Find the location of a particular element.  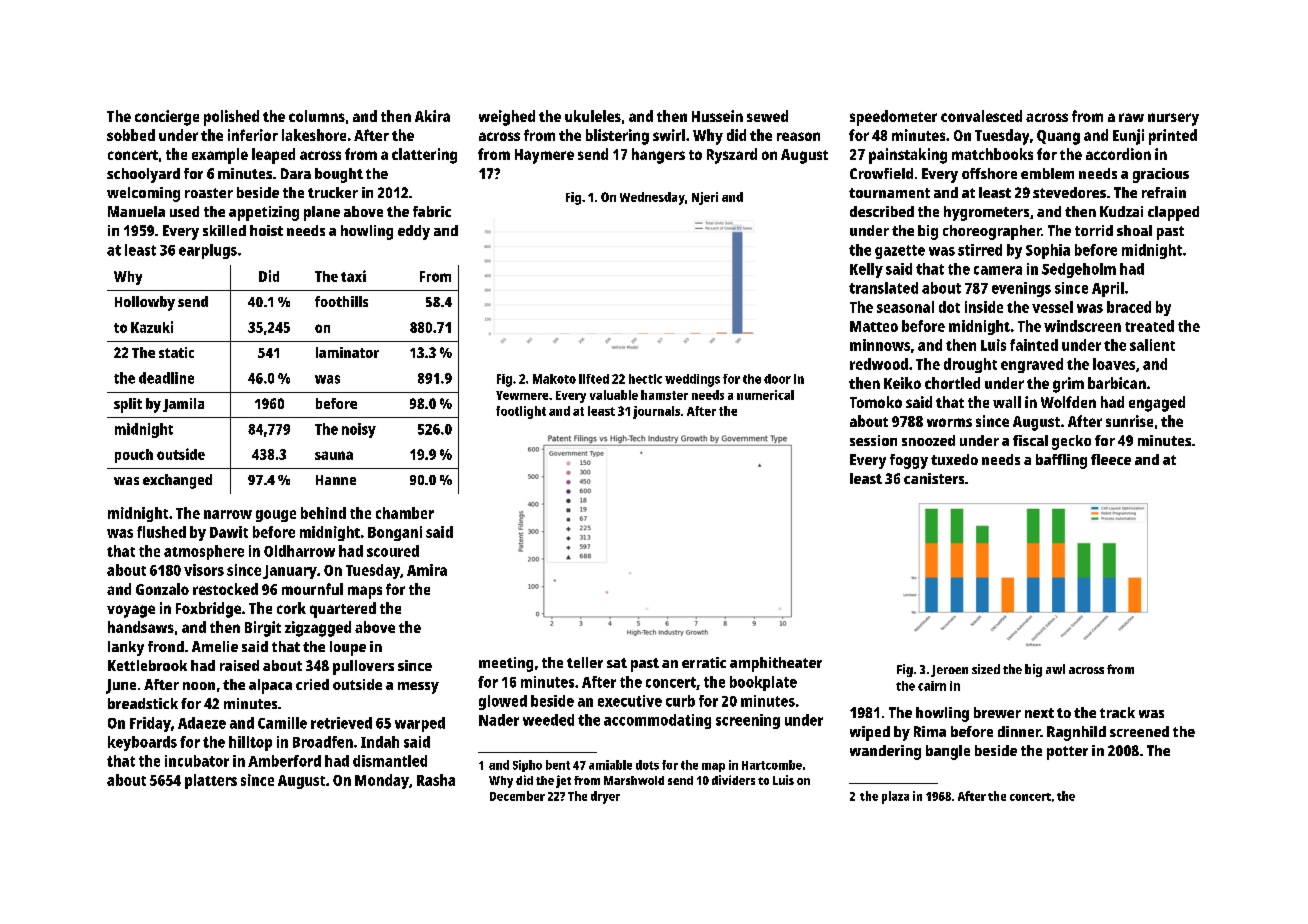

canisters is located at coordinates (934, 478).
